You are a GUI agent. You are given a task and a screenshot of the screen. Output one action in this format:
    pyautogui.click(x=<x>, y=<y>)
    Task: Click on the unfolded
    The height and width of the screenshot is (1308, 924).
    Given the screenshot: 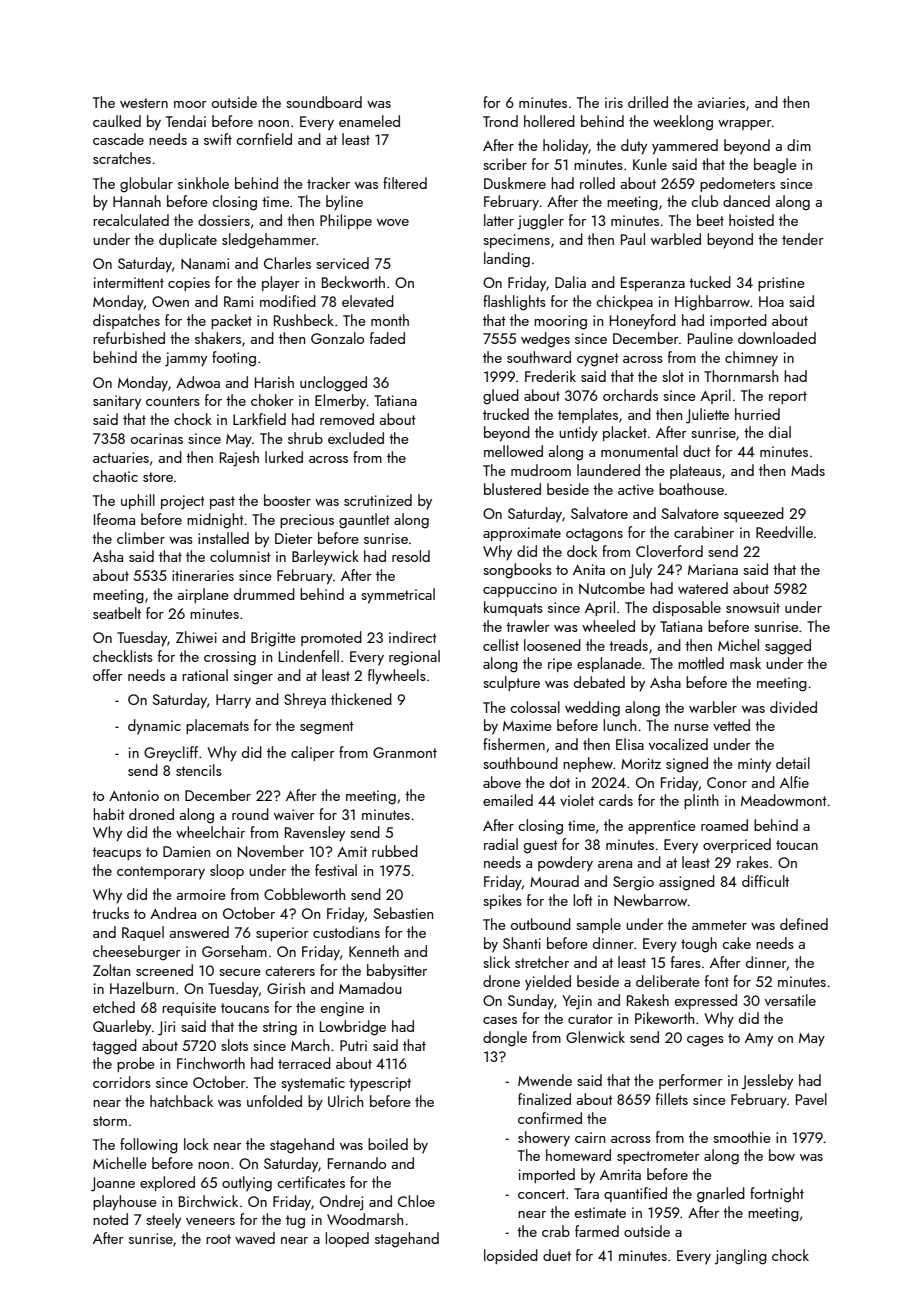 What is the action you would take?
    pyautogui.click(x=274, y=1101)
